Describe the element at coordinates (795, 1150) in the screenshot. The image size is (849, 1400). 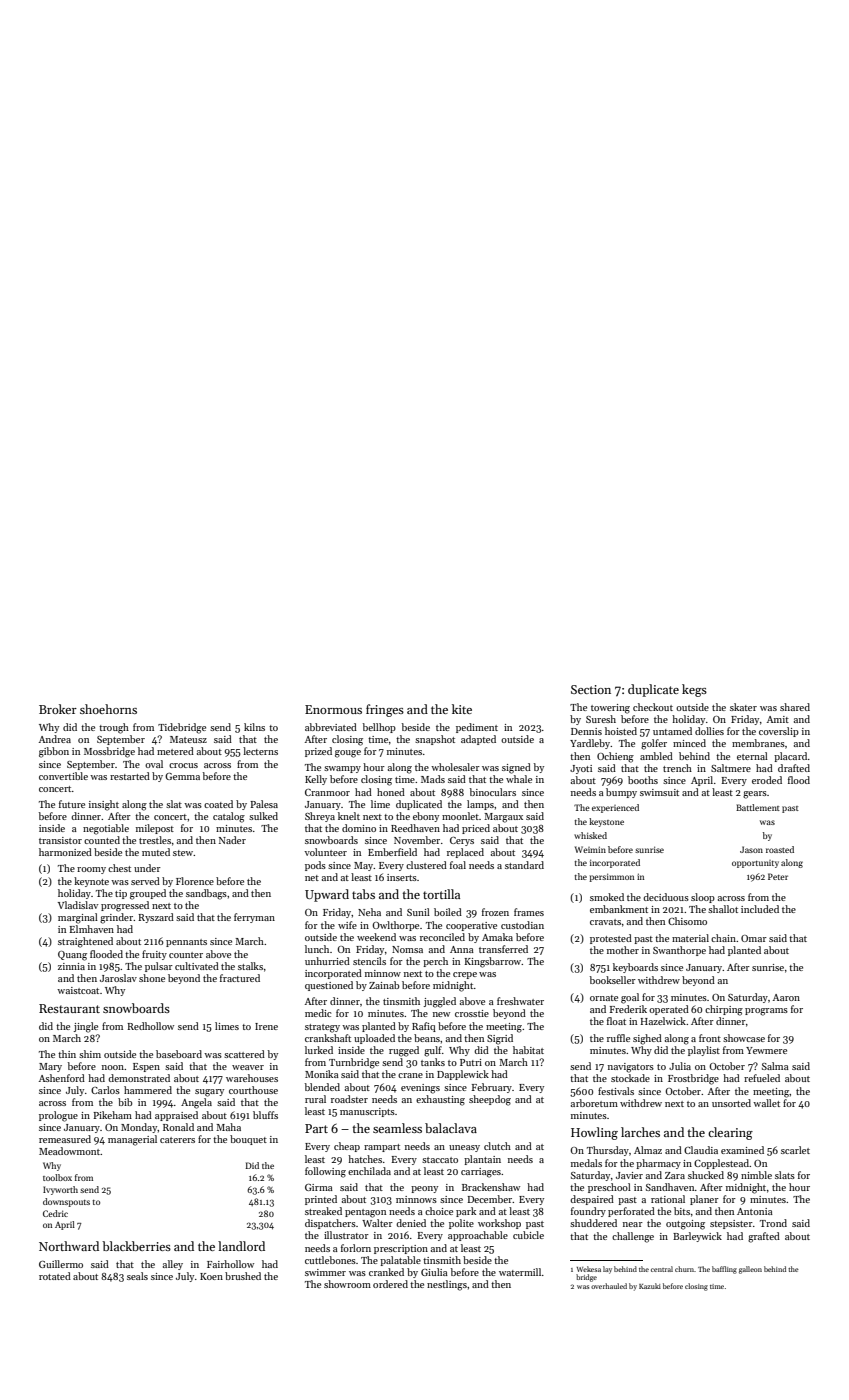
I see `scarlet` at that location.
